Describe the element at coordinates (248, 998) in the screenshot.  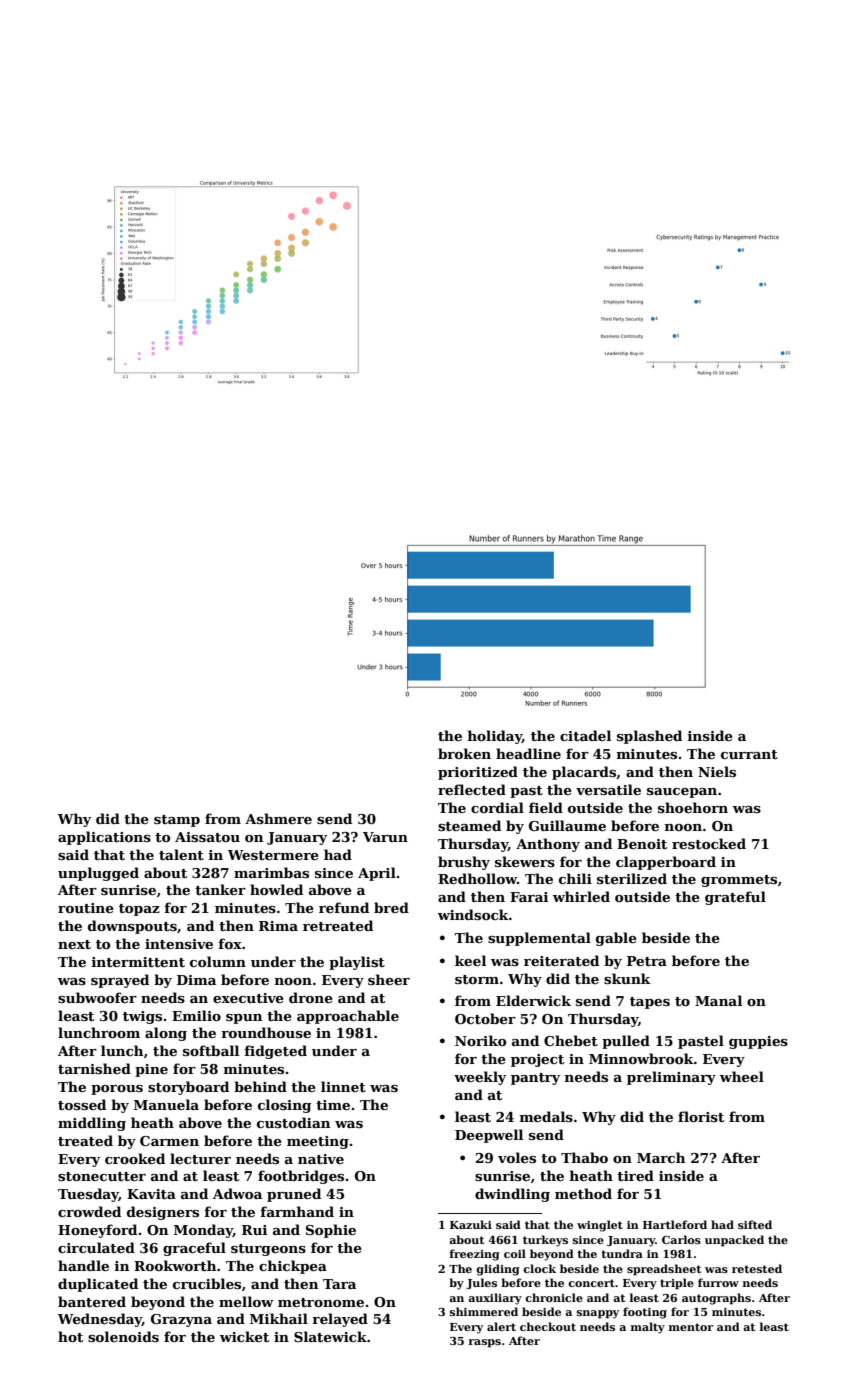
I see `executive` at that location.
